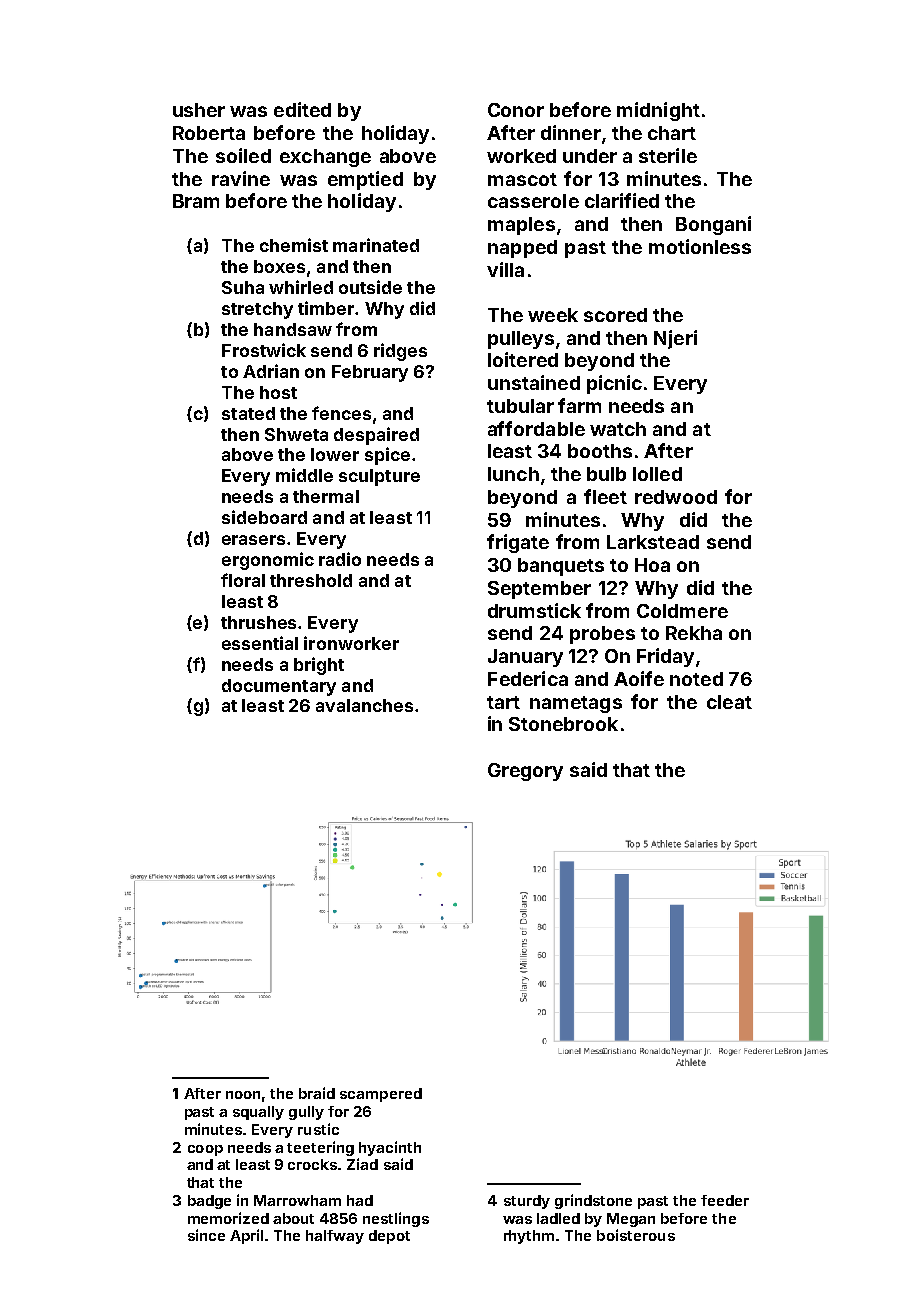 The width and height of the screenshot is (924, 1311). Describe the element at coordinates (205, 1150) in the screenshot. I see `coop` at that location.
